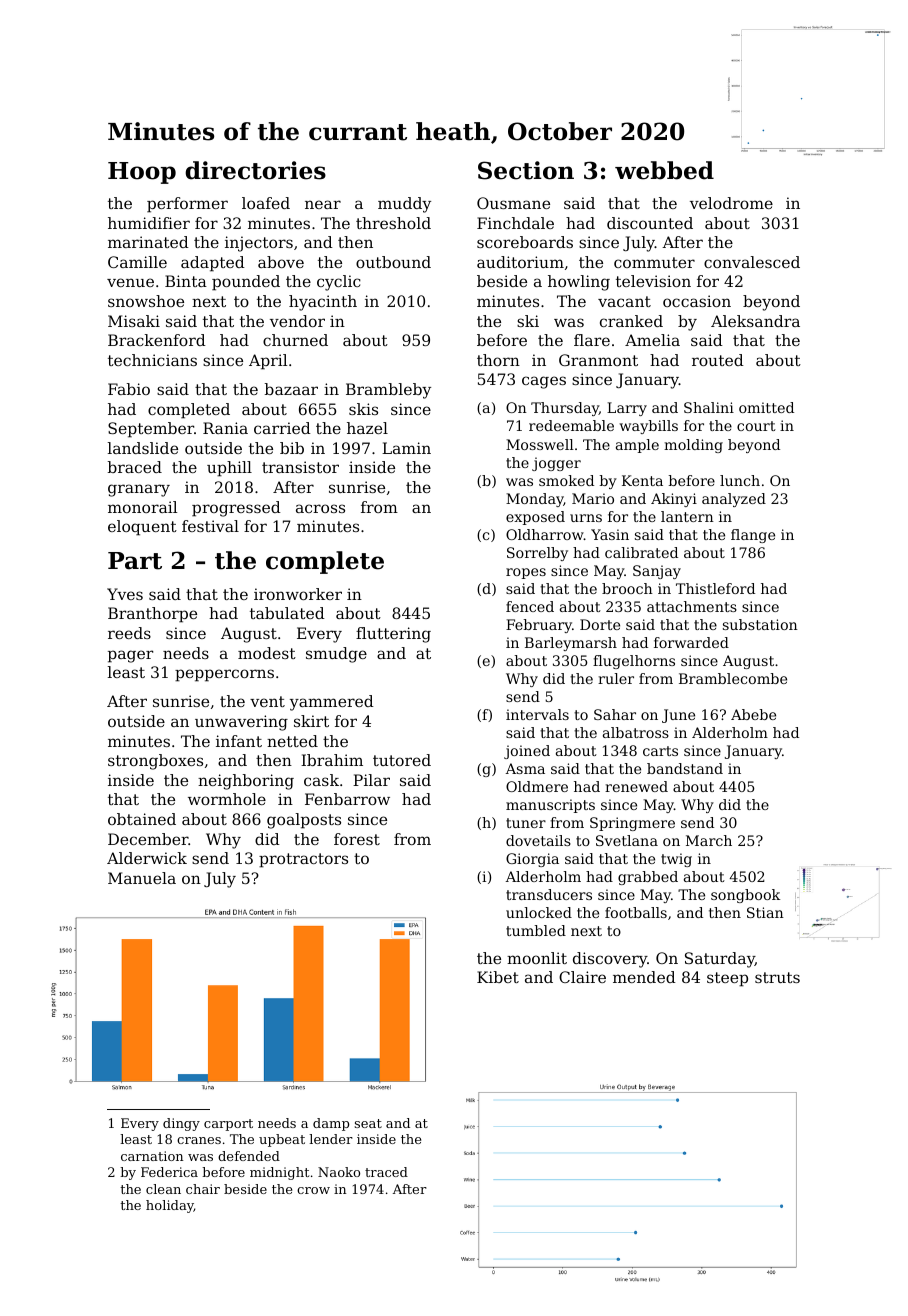 The image size is (908, 1316). I want to click on auditorium, so click(520, 262).
